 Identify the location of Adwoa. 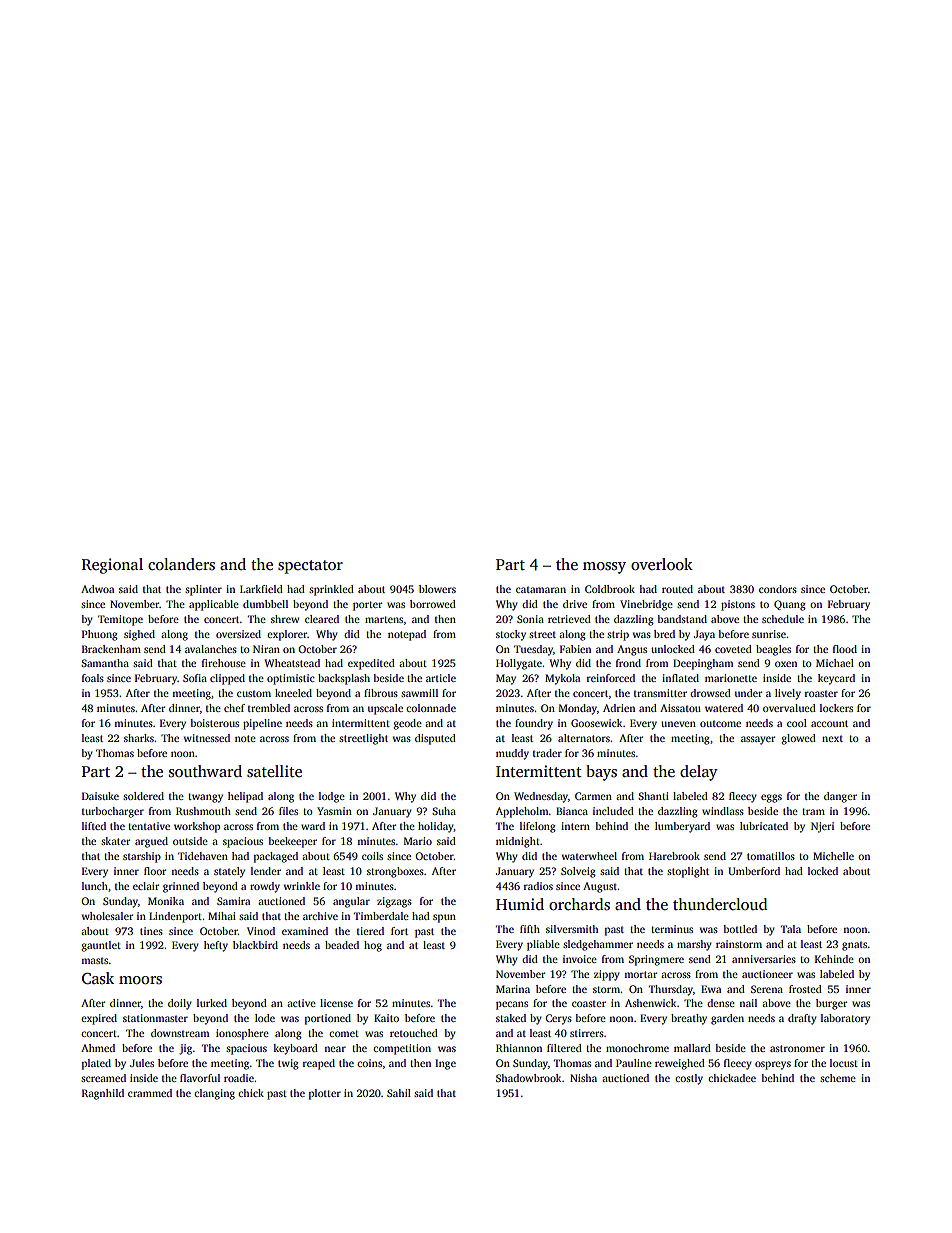
(97, 589).
